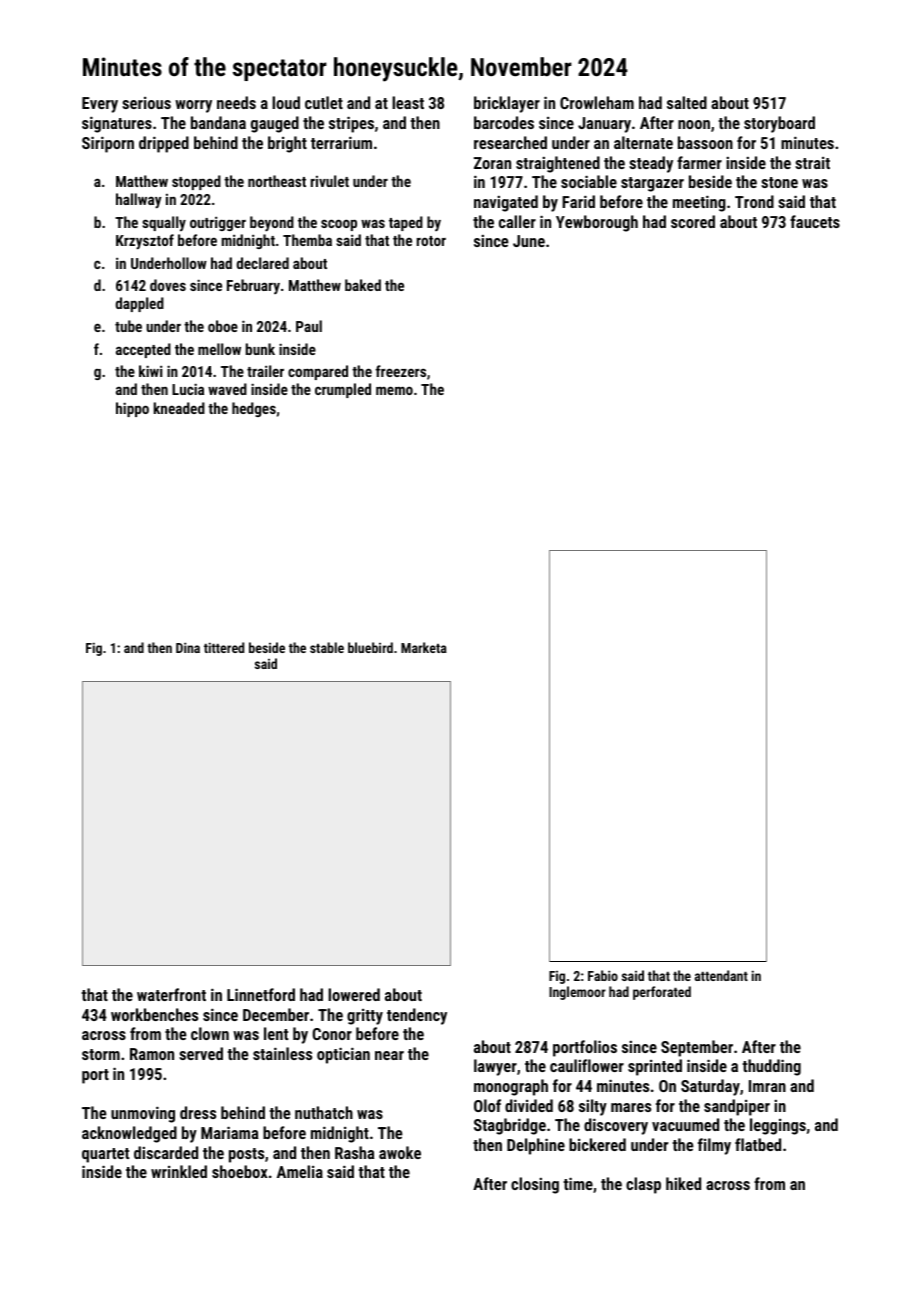 This page has height=1308, width=924. What do you see at coordinates (254, 409) in the page?
I see `hedges` at bounding box center [254, 409].
